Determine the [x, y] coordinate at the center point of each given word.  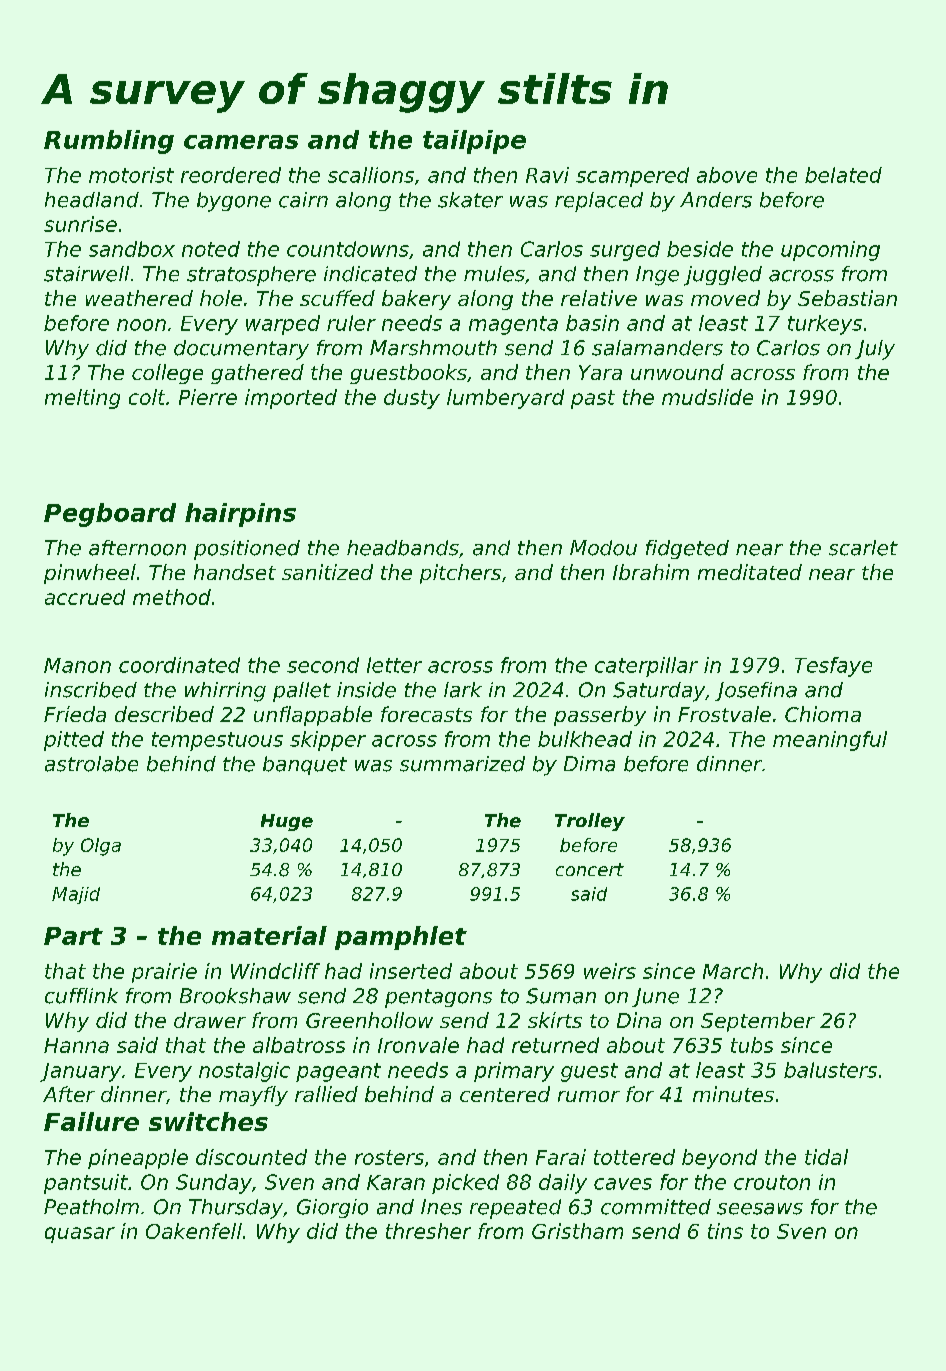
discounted [251, 1157]
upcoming [830, 251]
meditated [750, 572]
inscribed [91, 690]
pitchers [460, 574]
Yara [600, 372]
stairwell [86, 274]
